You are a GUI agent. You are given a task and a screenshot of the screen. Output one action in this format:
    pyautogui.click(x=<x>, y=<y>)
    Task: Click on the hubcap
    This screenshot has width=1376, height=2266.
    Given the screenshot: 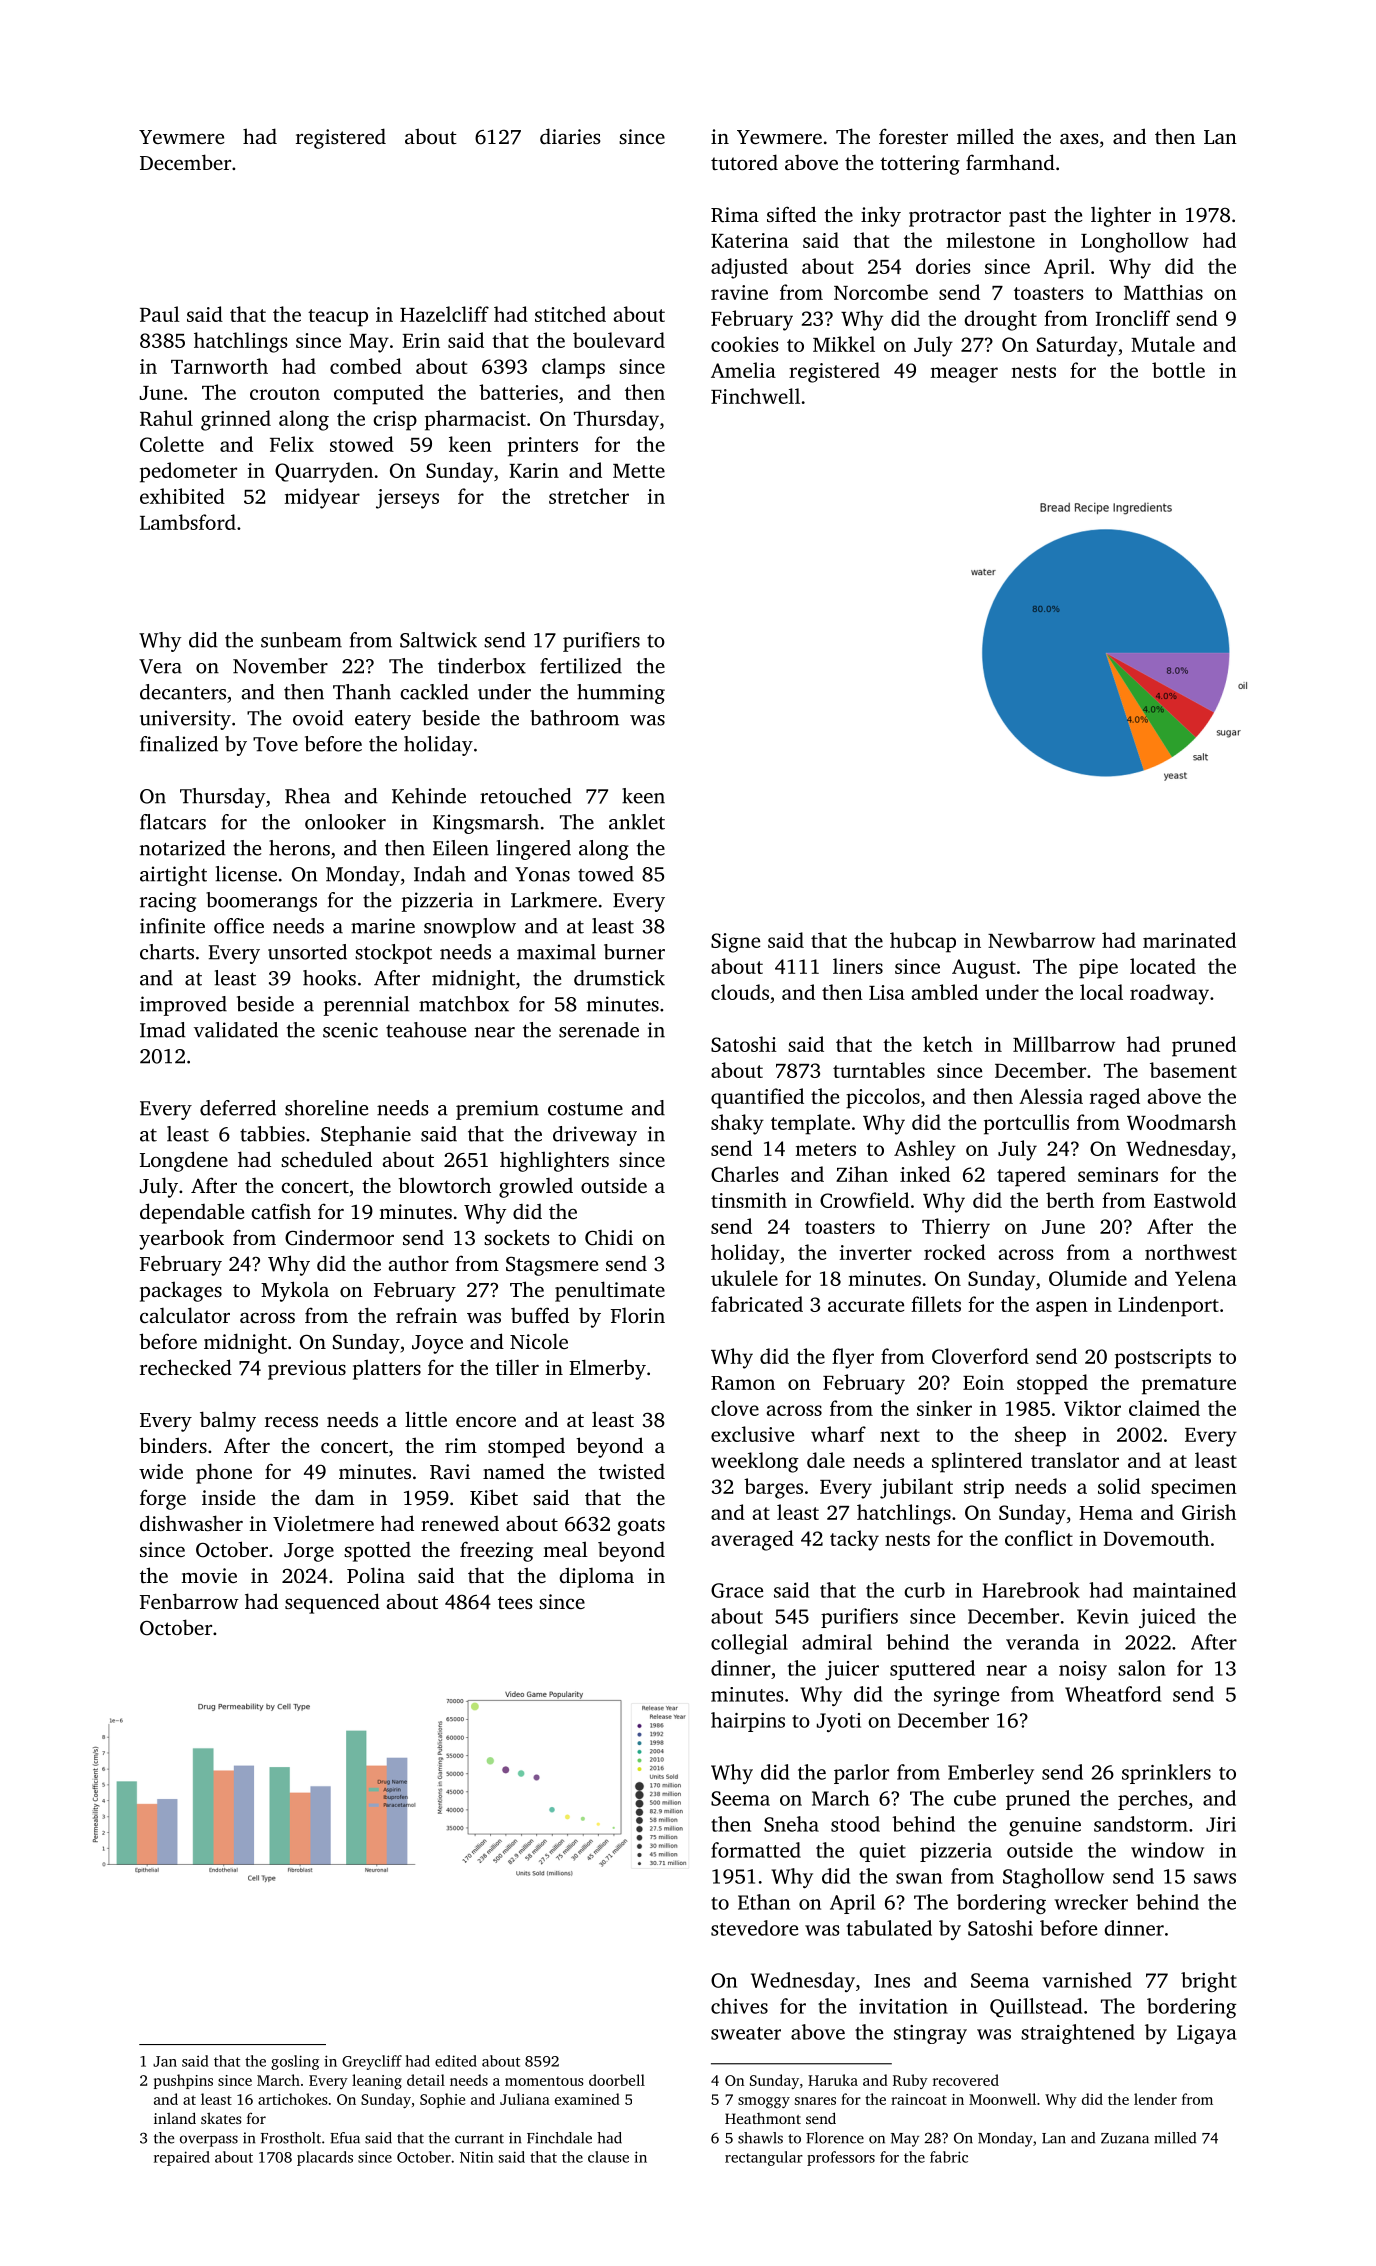 What is the action you would take?
    pyautogui.click(x=923, y=942)
